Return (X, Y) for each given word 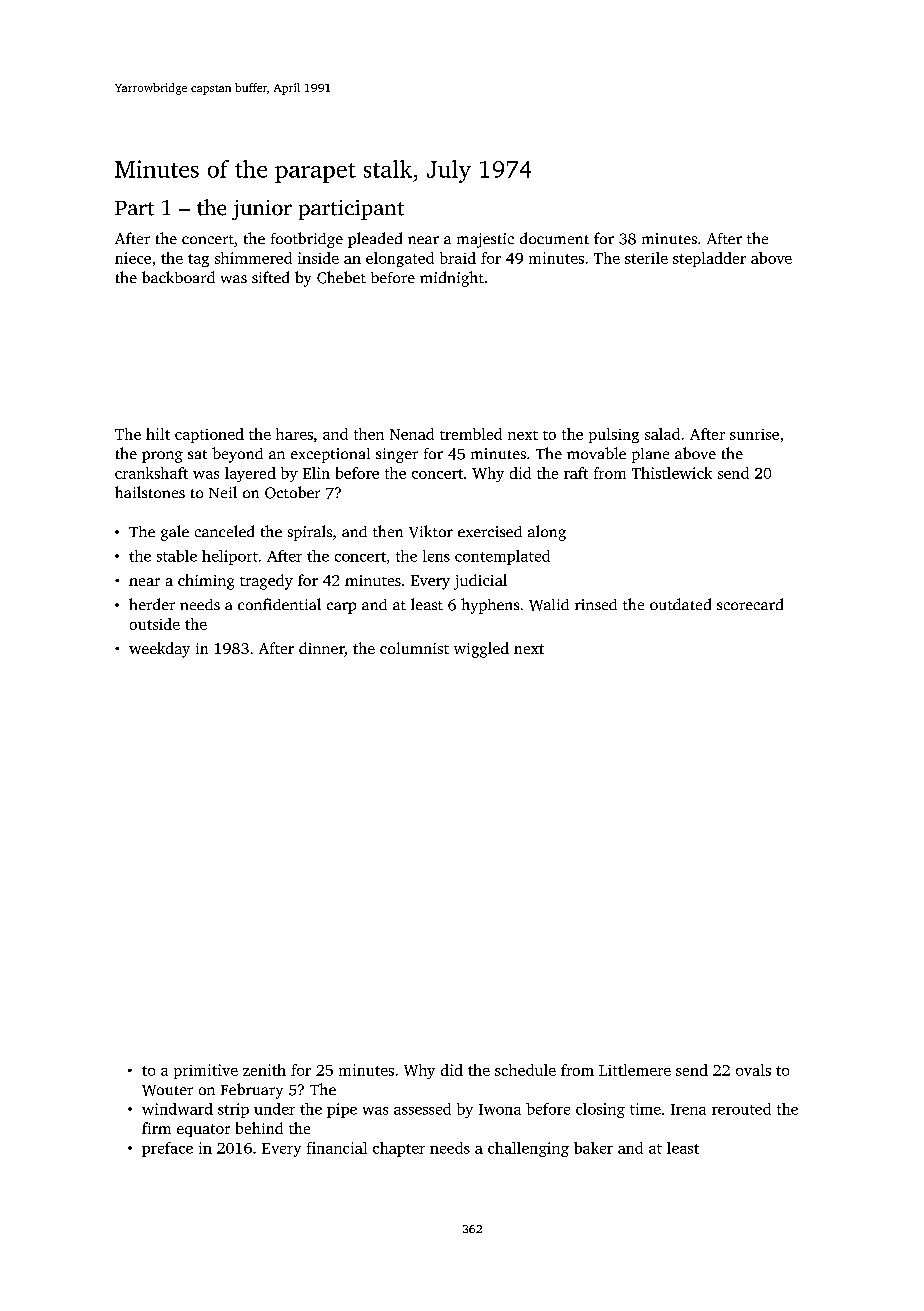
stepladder (709, 259)
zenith (264, 1070)
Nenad (412, 434)
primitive (206, 1071)
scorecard (750, 604)
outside (155, 624)
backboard (178, 277)
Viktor (431, 531)
